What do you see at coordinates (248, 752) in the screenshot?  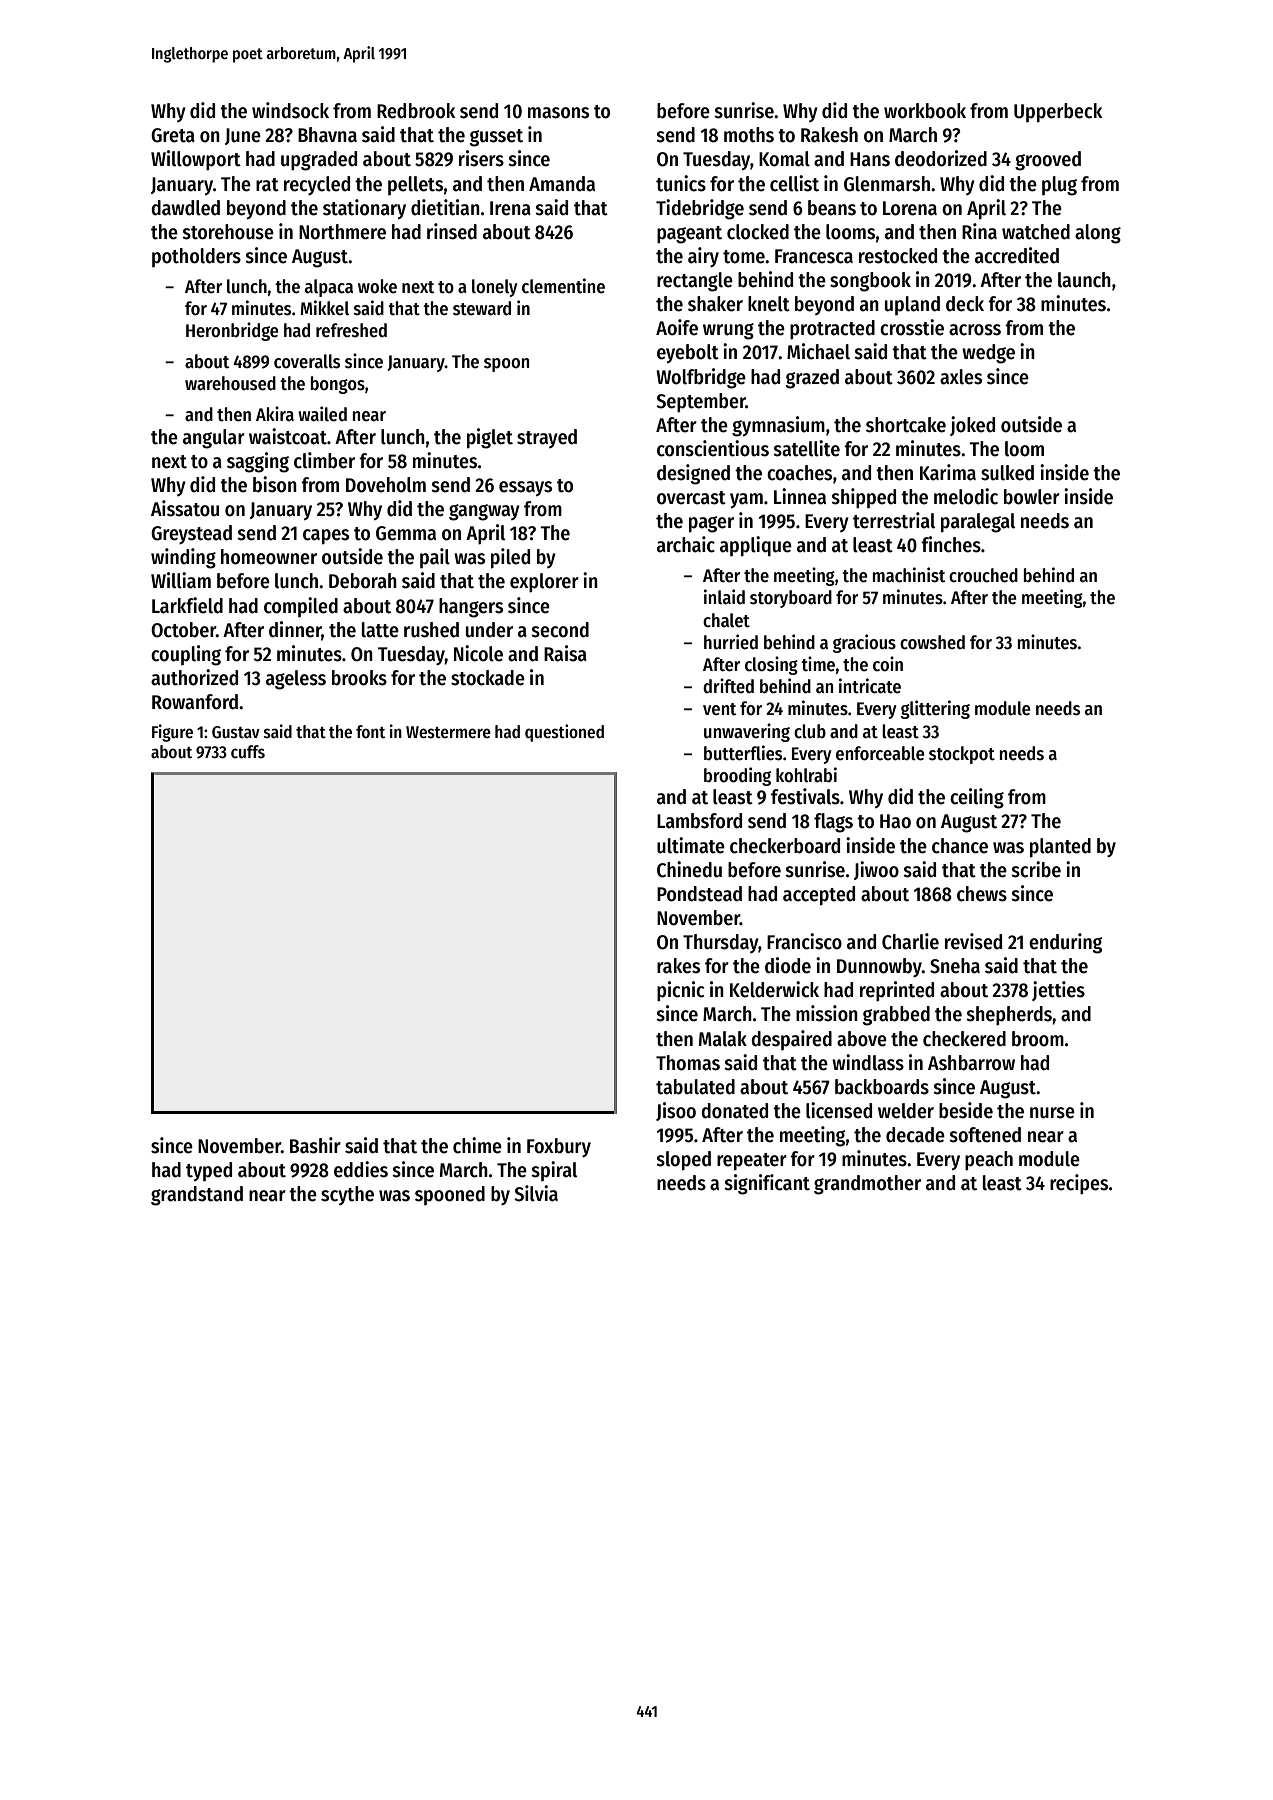 I see `cuffs` at bounding box center [248, 752].
